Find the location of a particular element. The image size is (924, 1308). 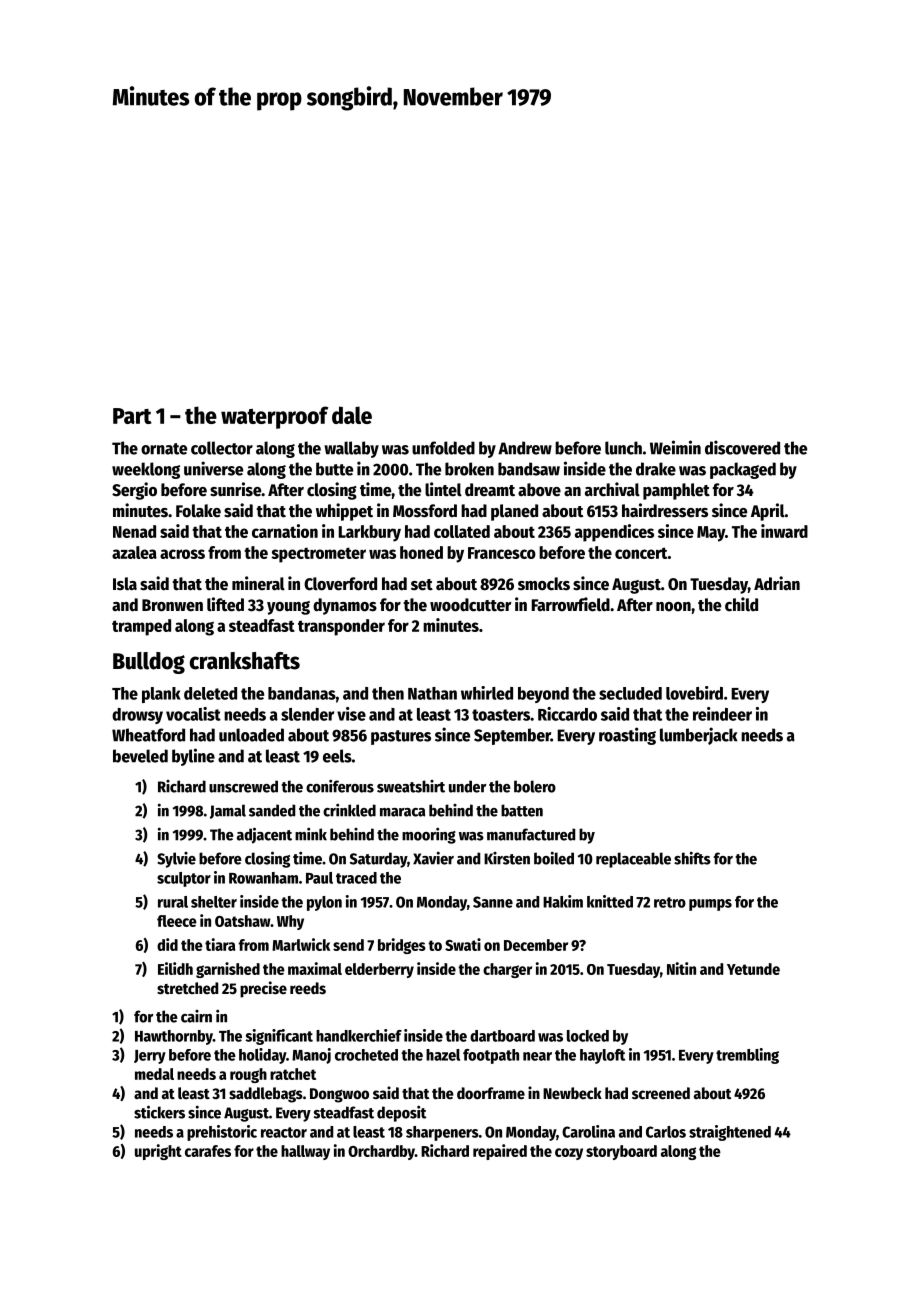

Orchardby is located at coordinates (381, 1152).
